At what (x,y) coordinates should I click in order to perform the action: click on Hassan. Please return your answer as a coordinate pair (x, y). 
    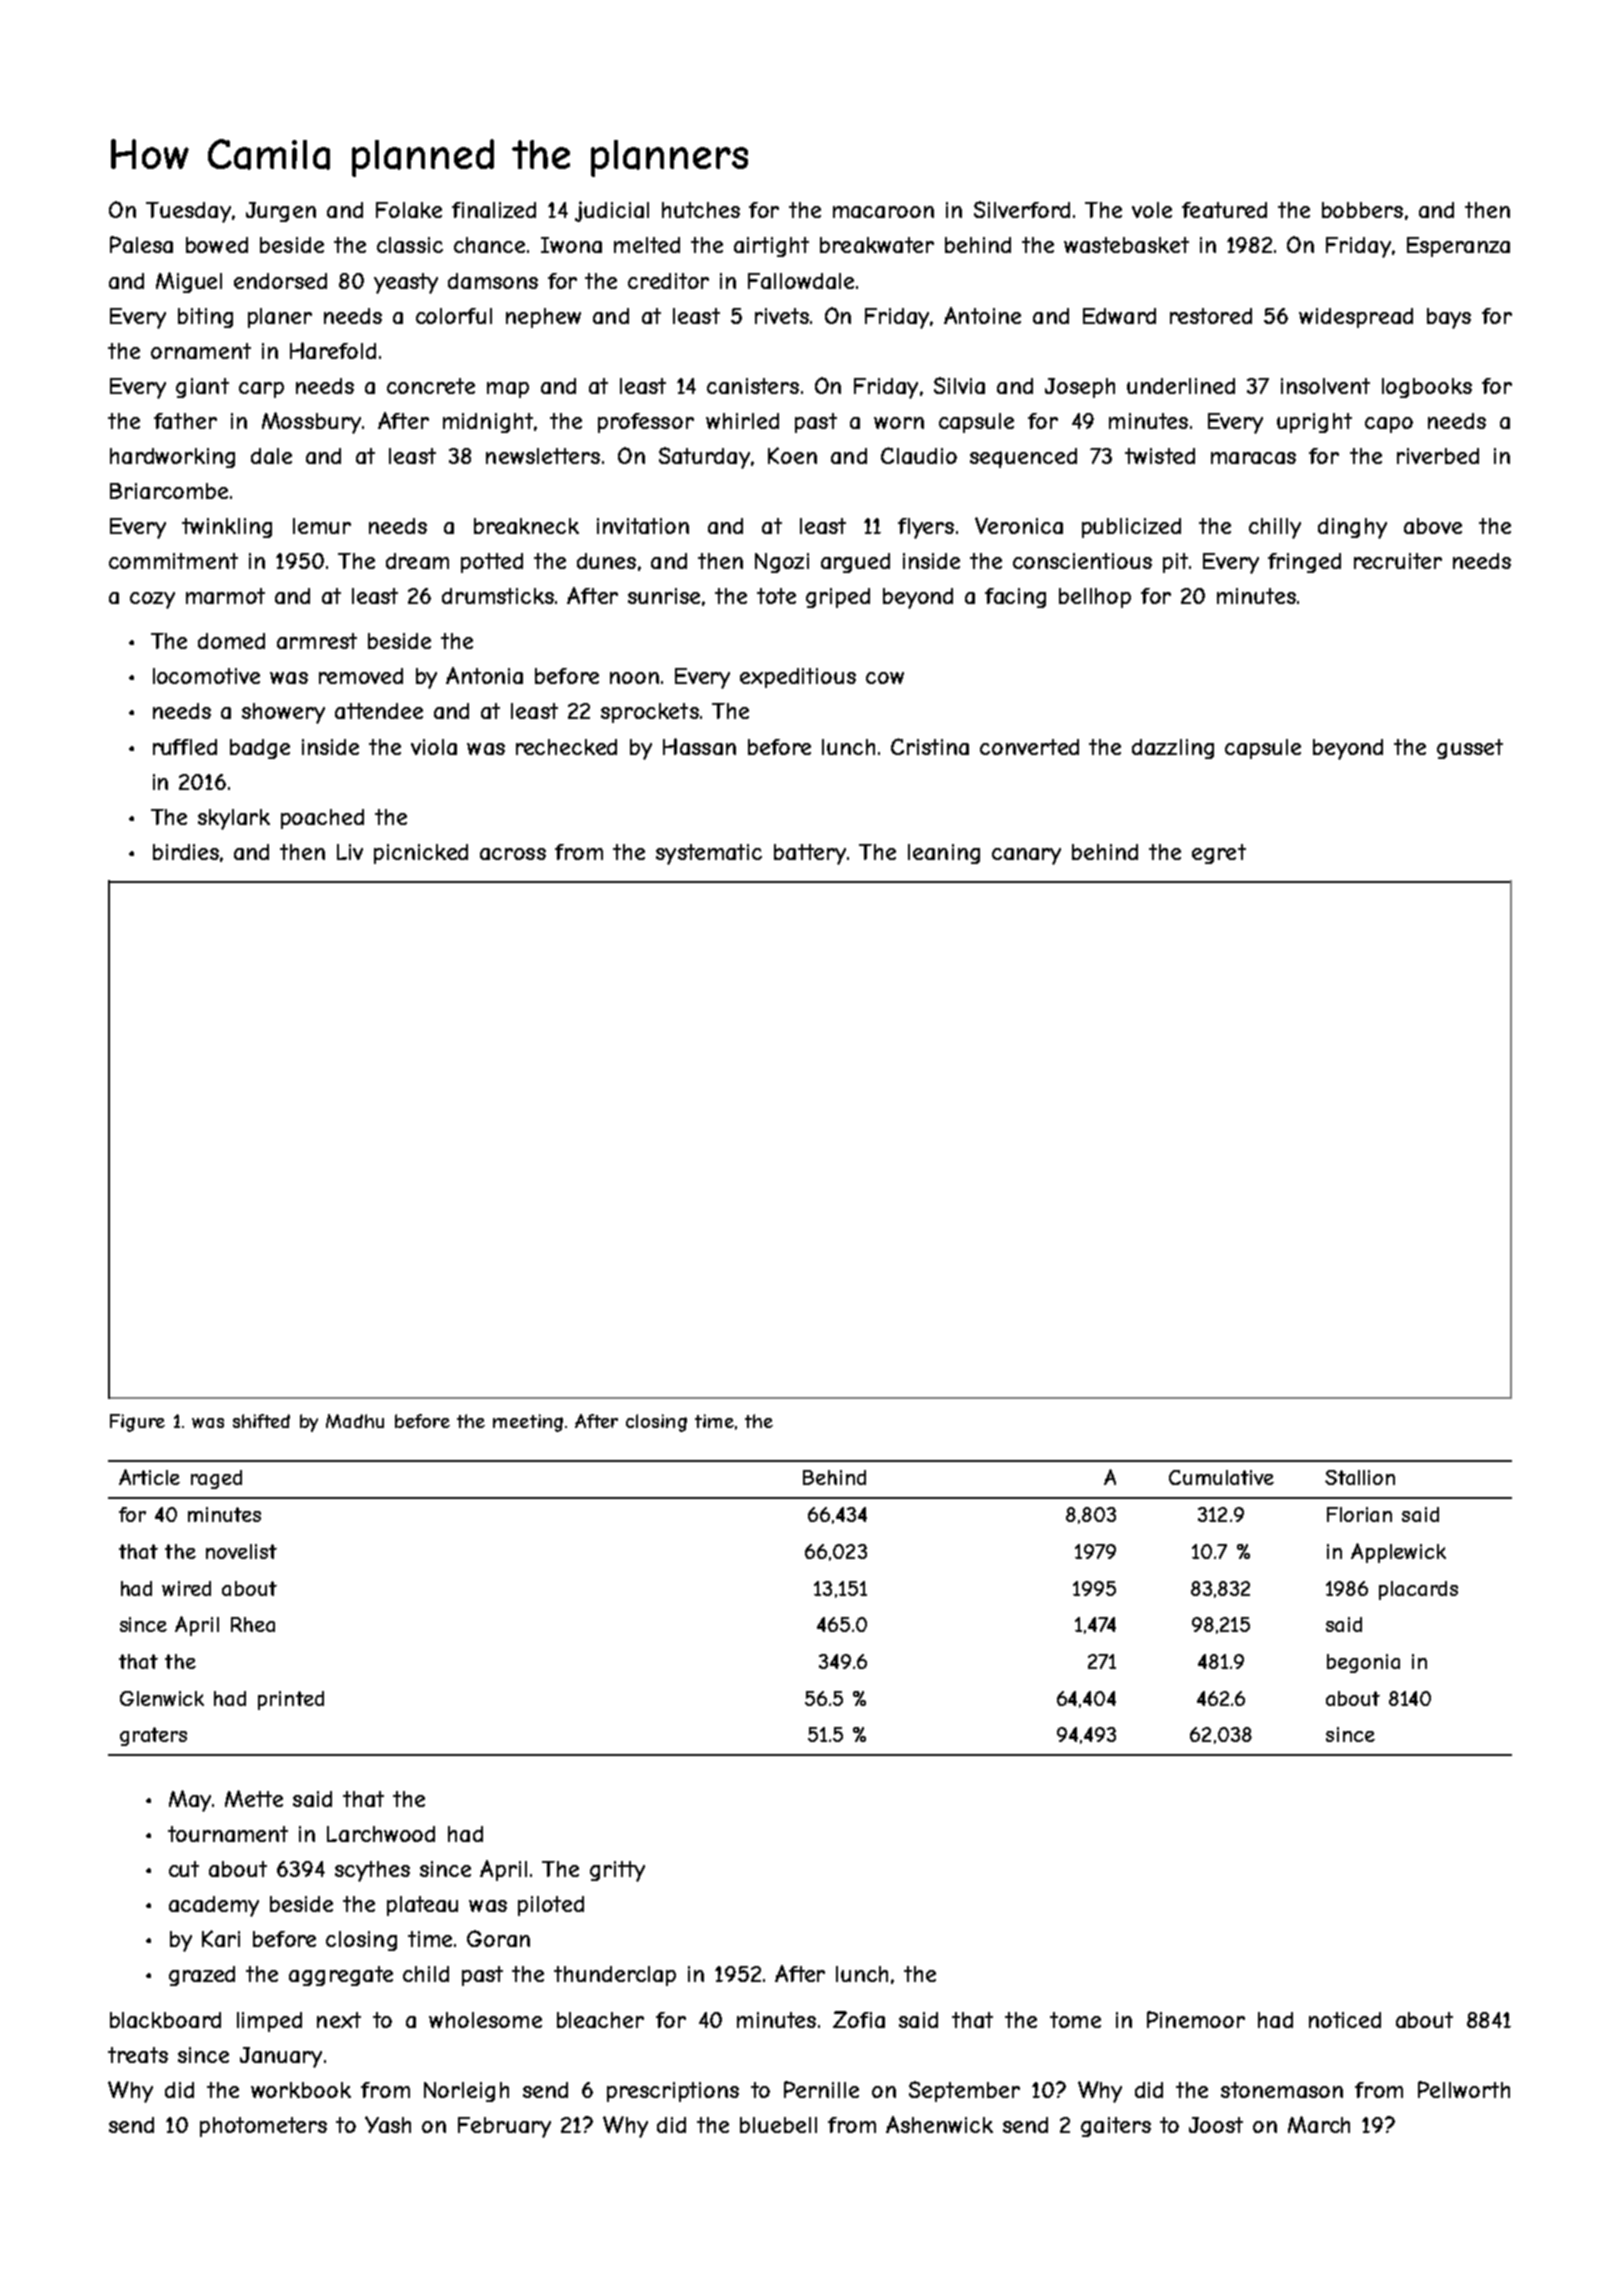
    Looking at the image, I should click on (699, 746).
